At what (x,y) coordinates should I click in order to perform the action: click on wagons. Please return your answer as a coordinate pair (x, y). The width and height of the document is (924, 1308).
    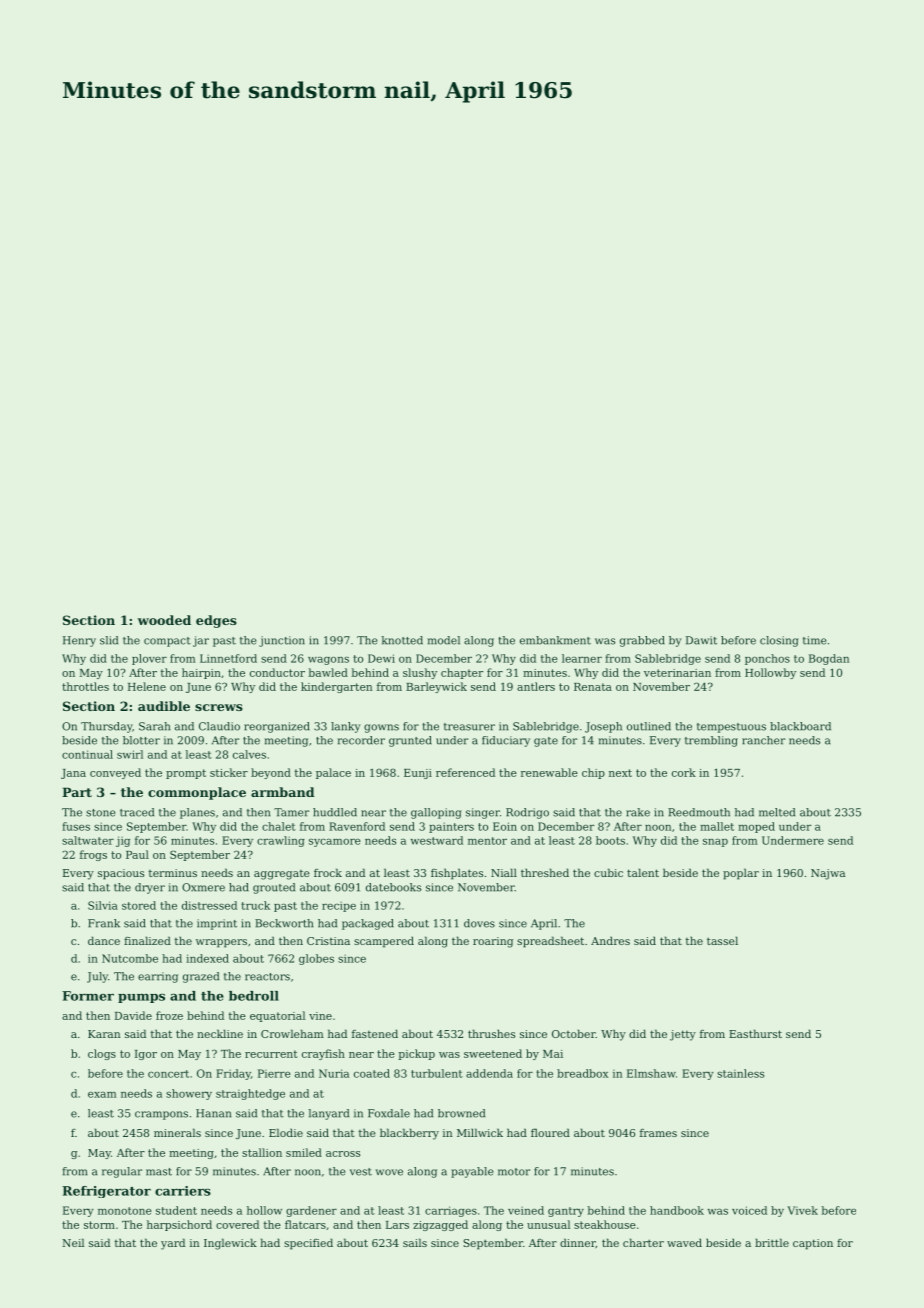
    Looking at the image, I should click on (328, 660).
